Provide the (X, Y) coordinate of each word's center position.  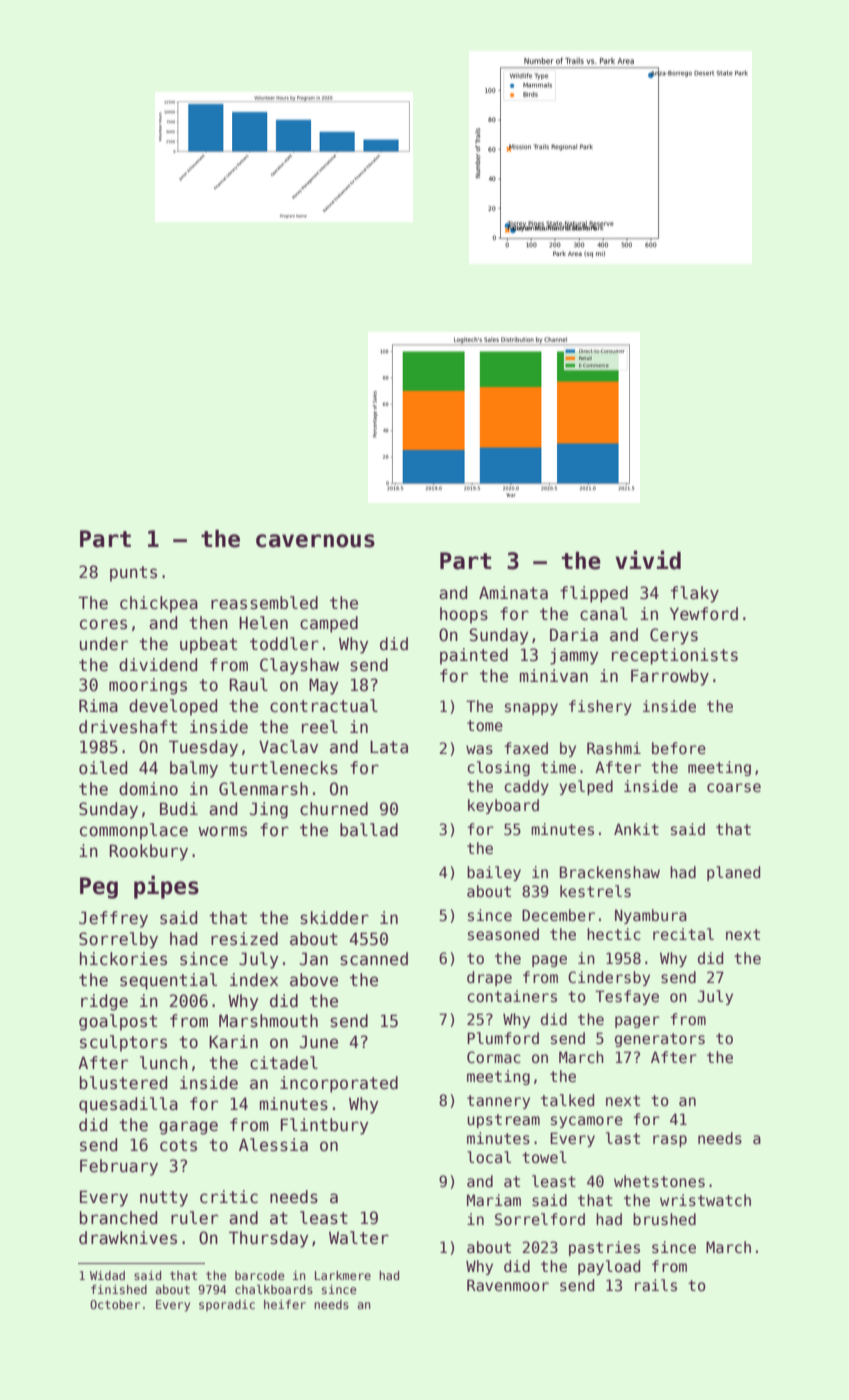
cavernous (315, 541)
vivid (648, 560)
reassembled (264, 603)
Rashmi (614, 748)
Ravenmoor (508, 1285)
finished (119, 1289)
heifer (285, 1304)
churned (334, 809)
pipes (166, 887)
